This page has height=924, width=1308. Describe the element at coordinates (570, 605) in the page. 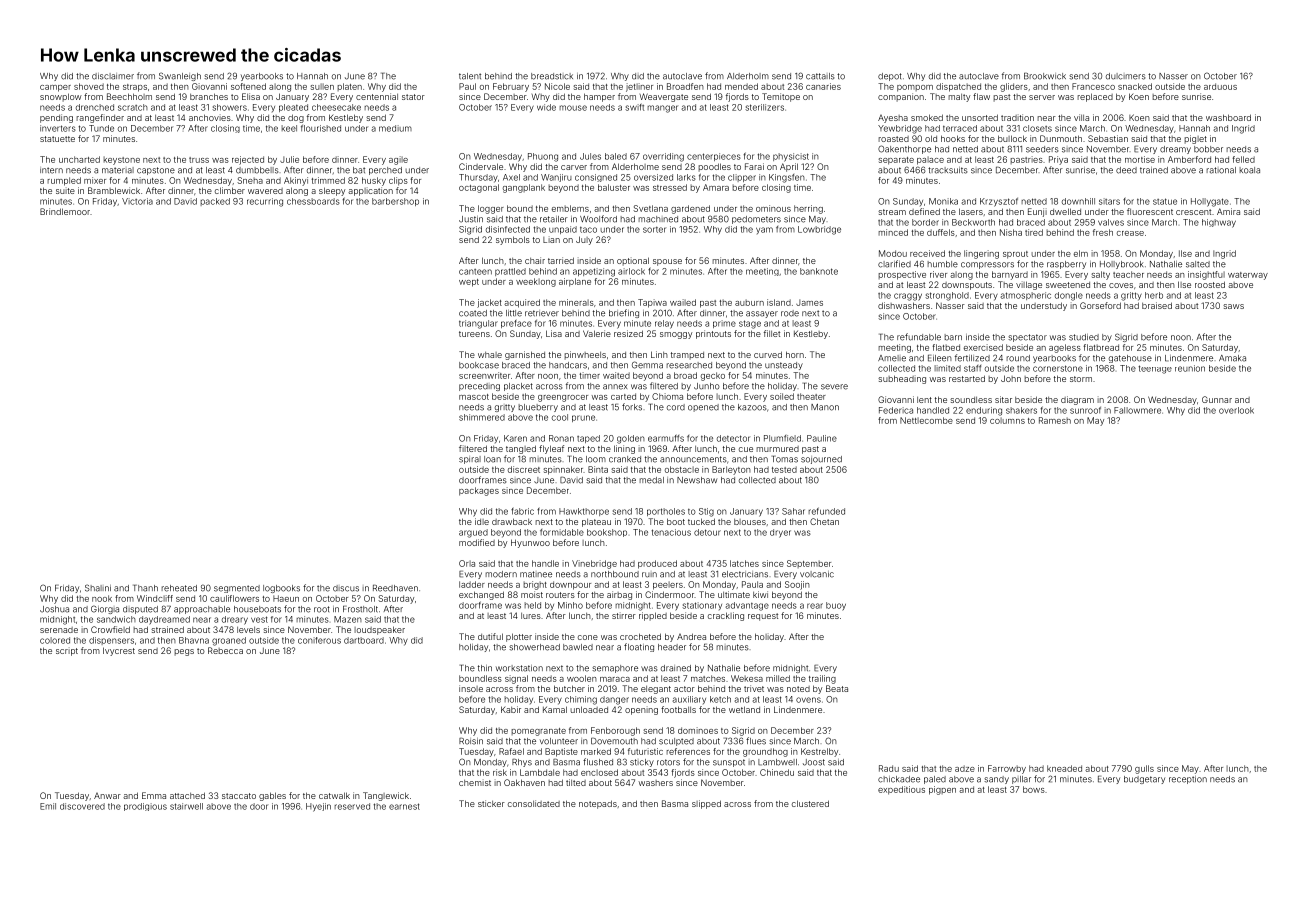

I see `Minho` at that location.
